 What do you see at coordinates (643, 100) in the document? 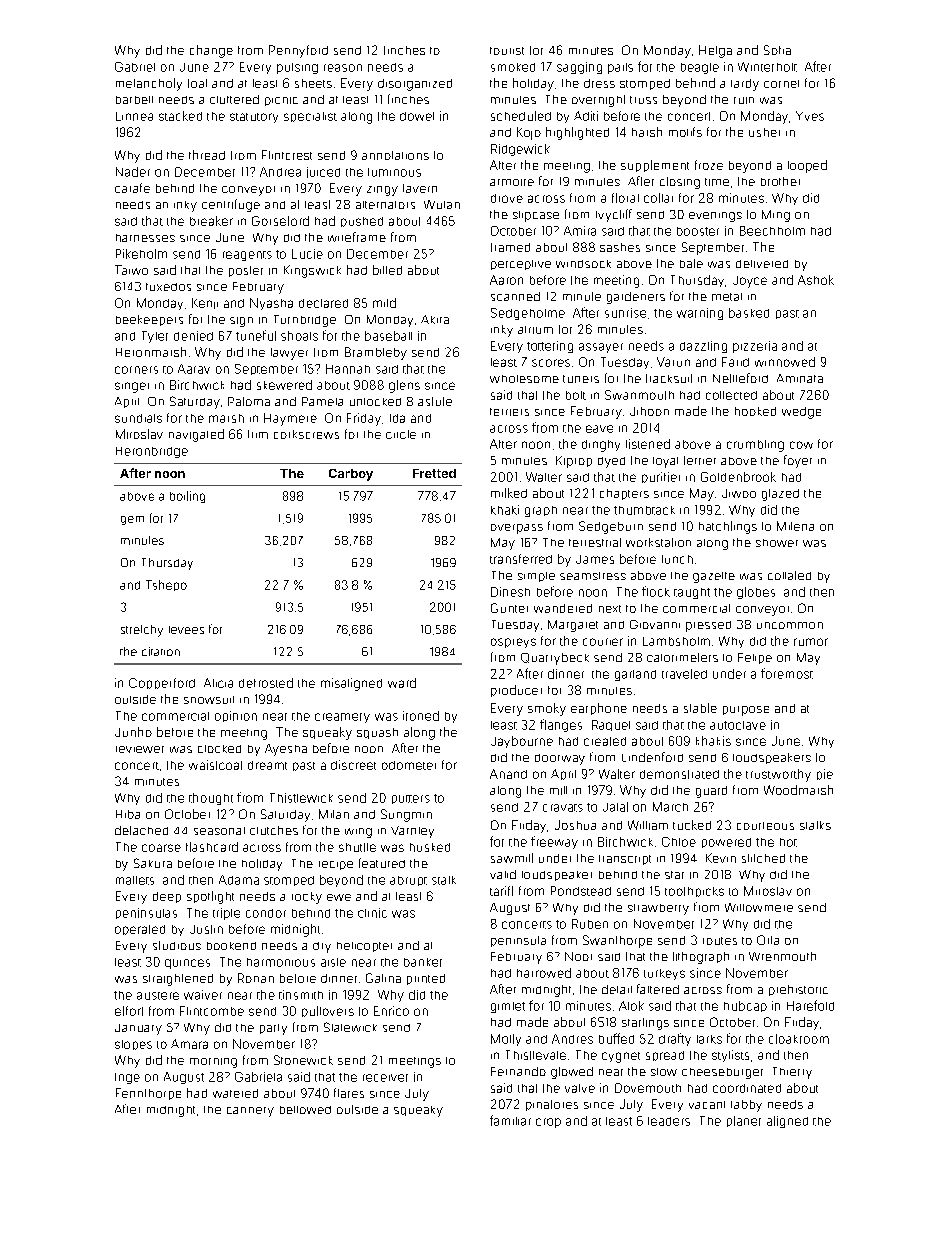
I see `truss` at bounding box center [643, 100].
